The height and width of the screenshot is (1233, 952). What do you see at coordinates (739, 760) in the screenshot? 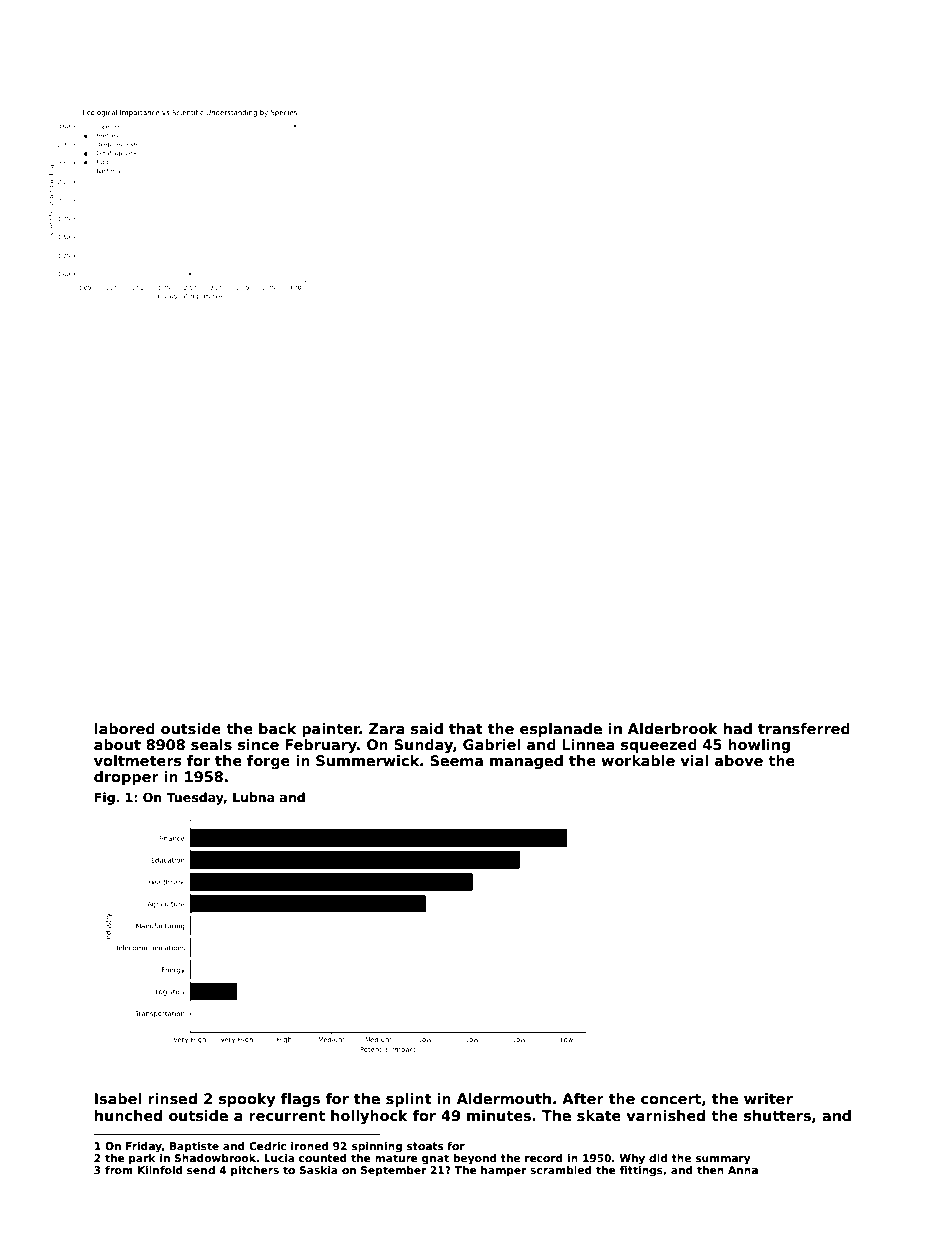
I see `above` at bounding box center [739, 760].
